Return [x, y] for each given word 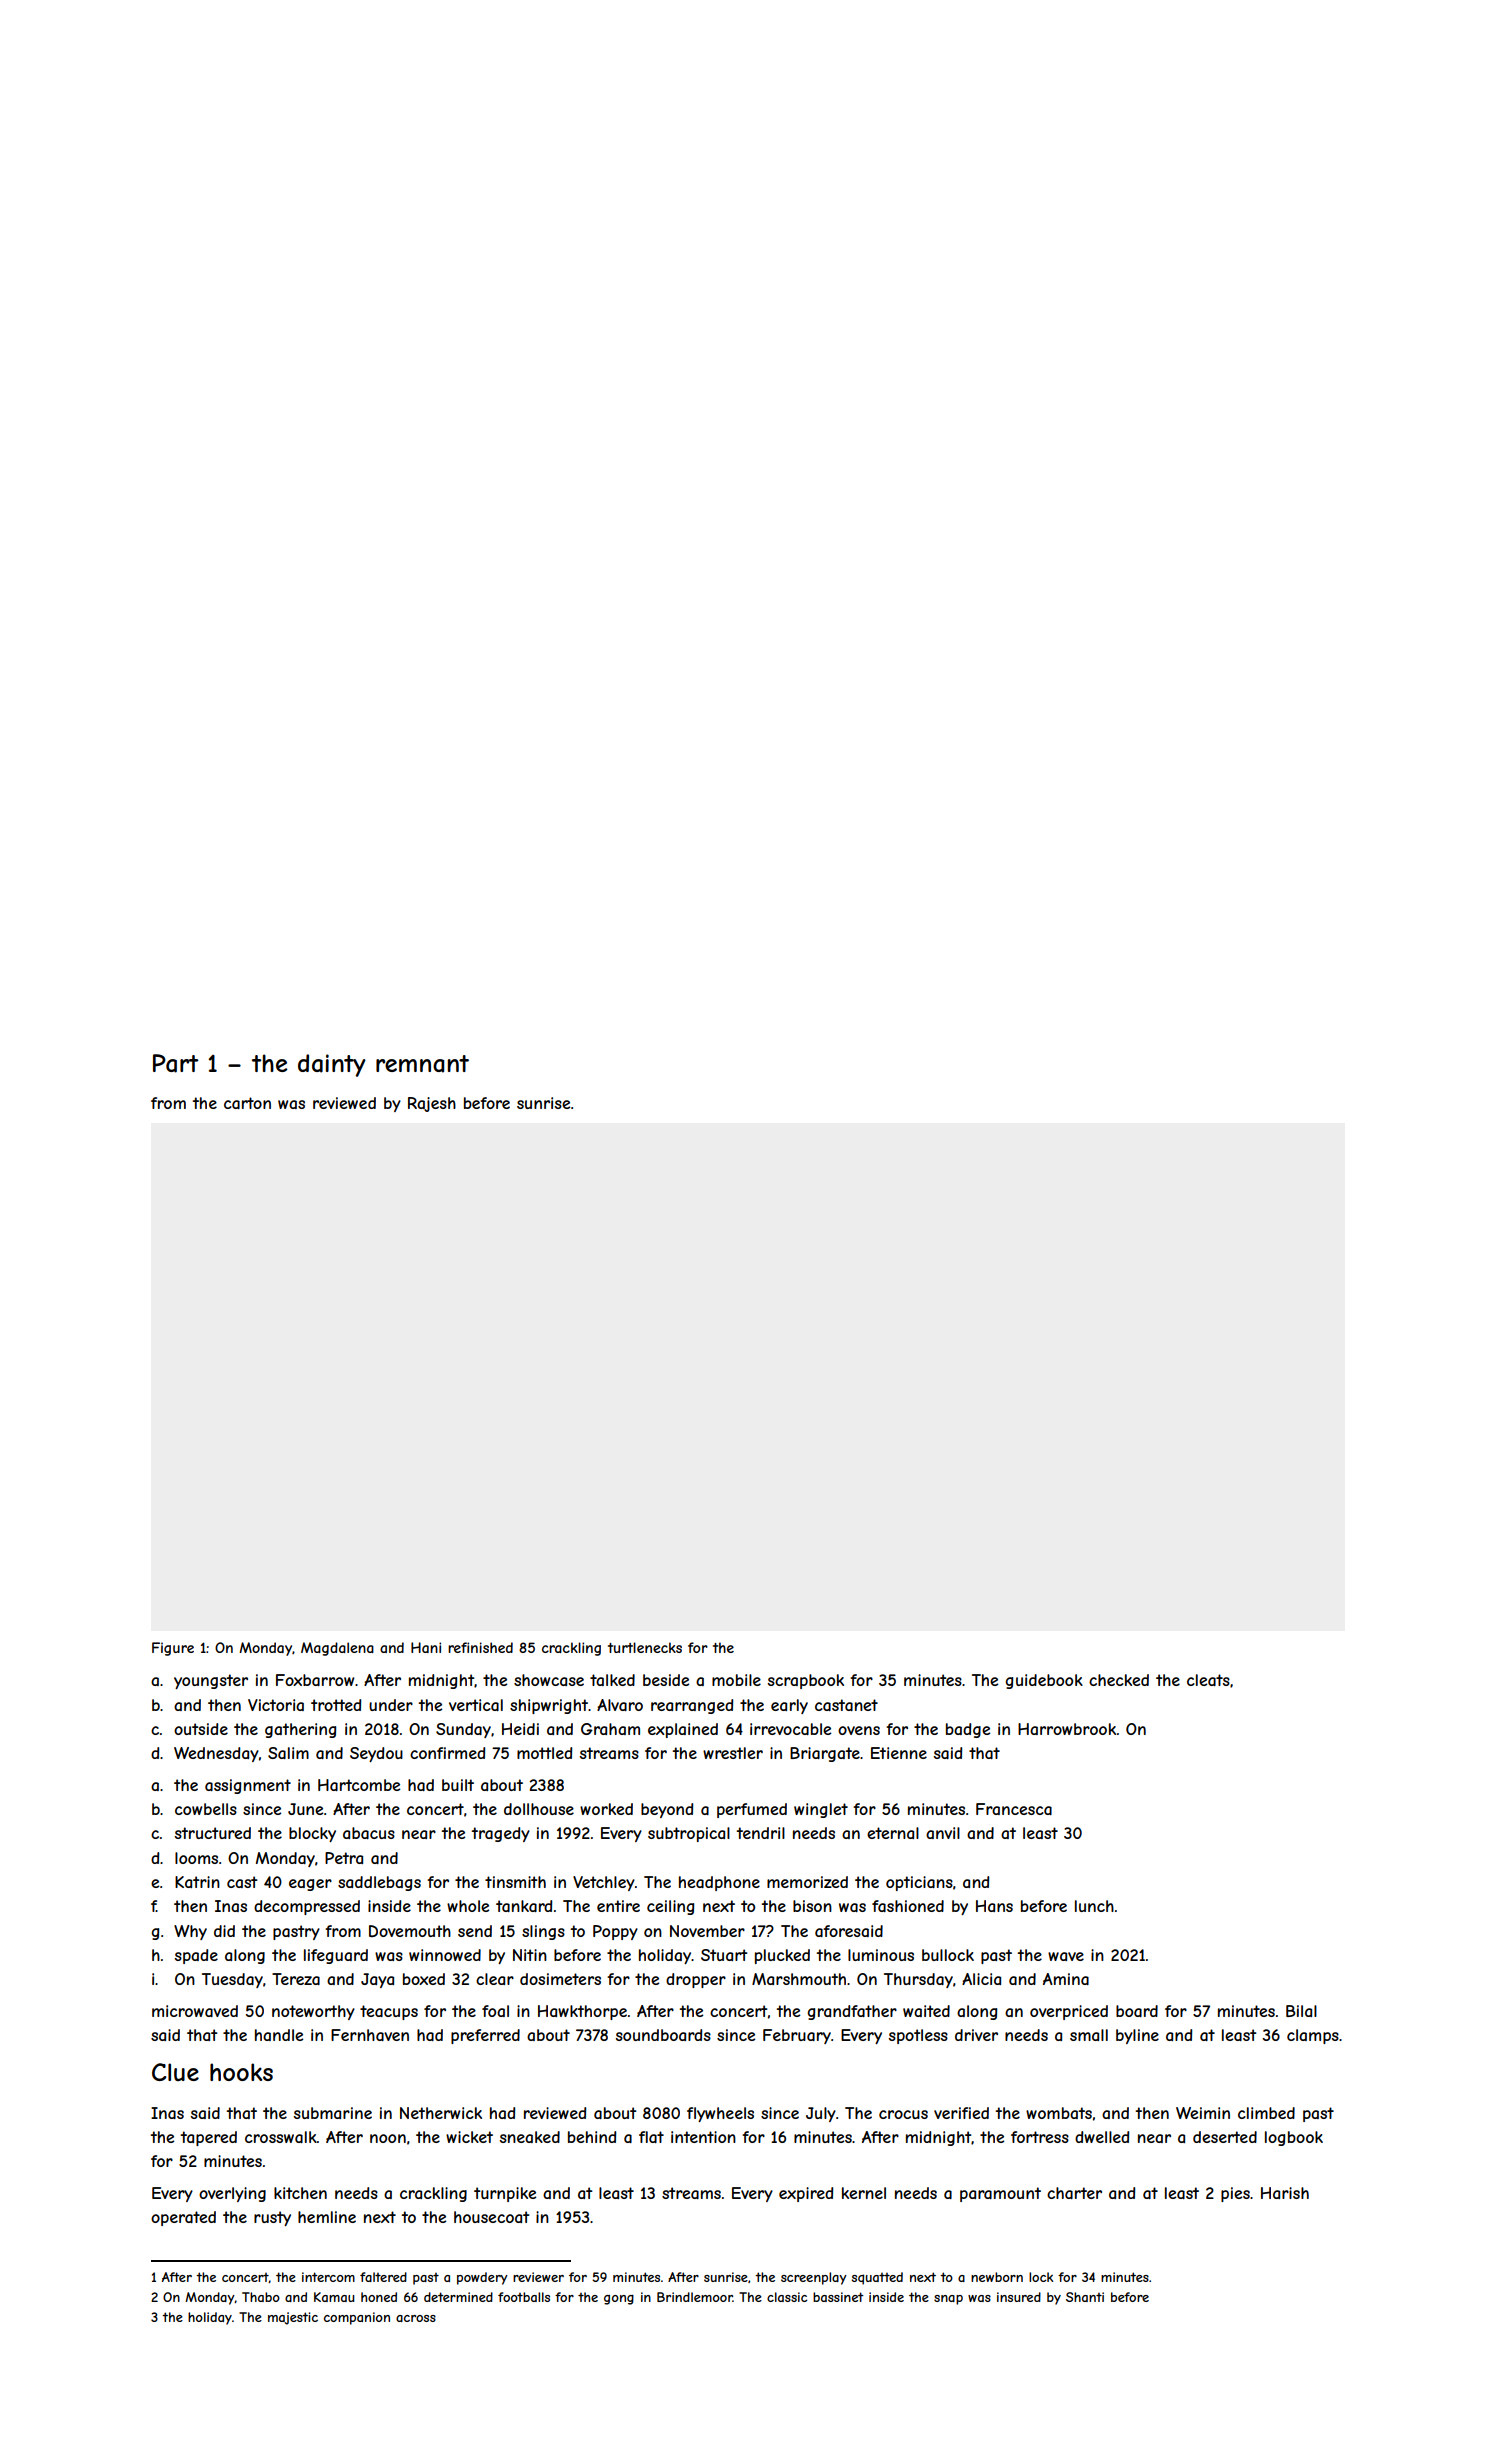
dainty [332, 1065]
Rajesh [432, 1104]
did [224, 1931]
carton [247, 1103]
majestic [293, 2318]
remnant [422, 1064]
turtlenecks [645, 1647]
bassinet [838, 2297]
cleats [1208, 1680]
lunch [1094, 1906]
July [821, 2114]
